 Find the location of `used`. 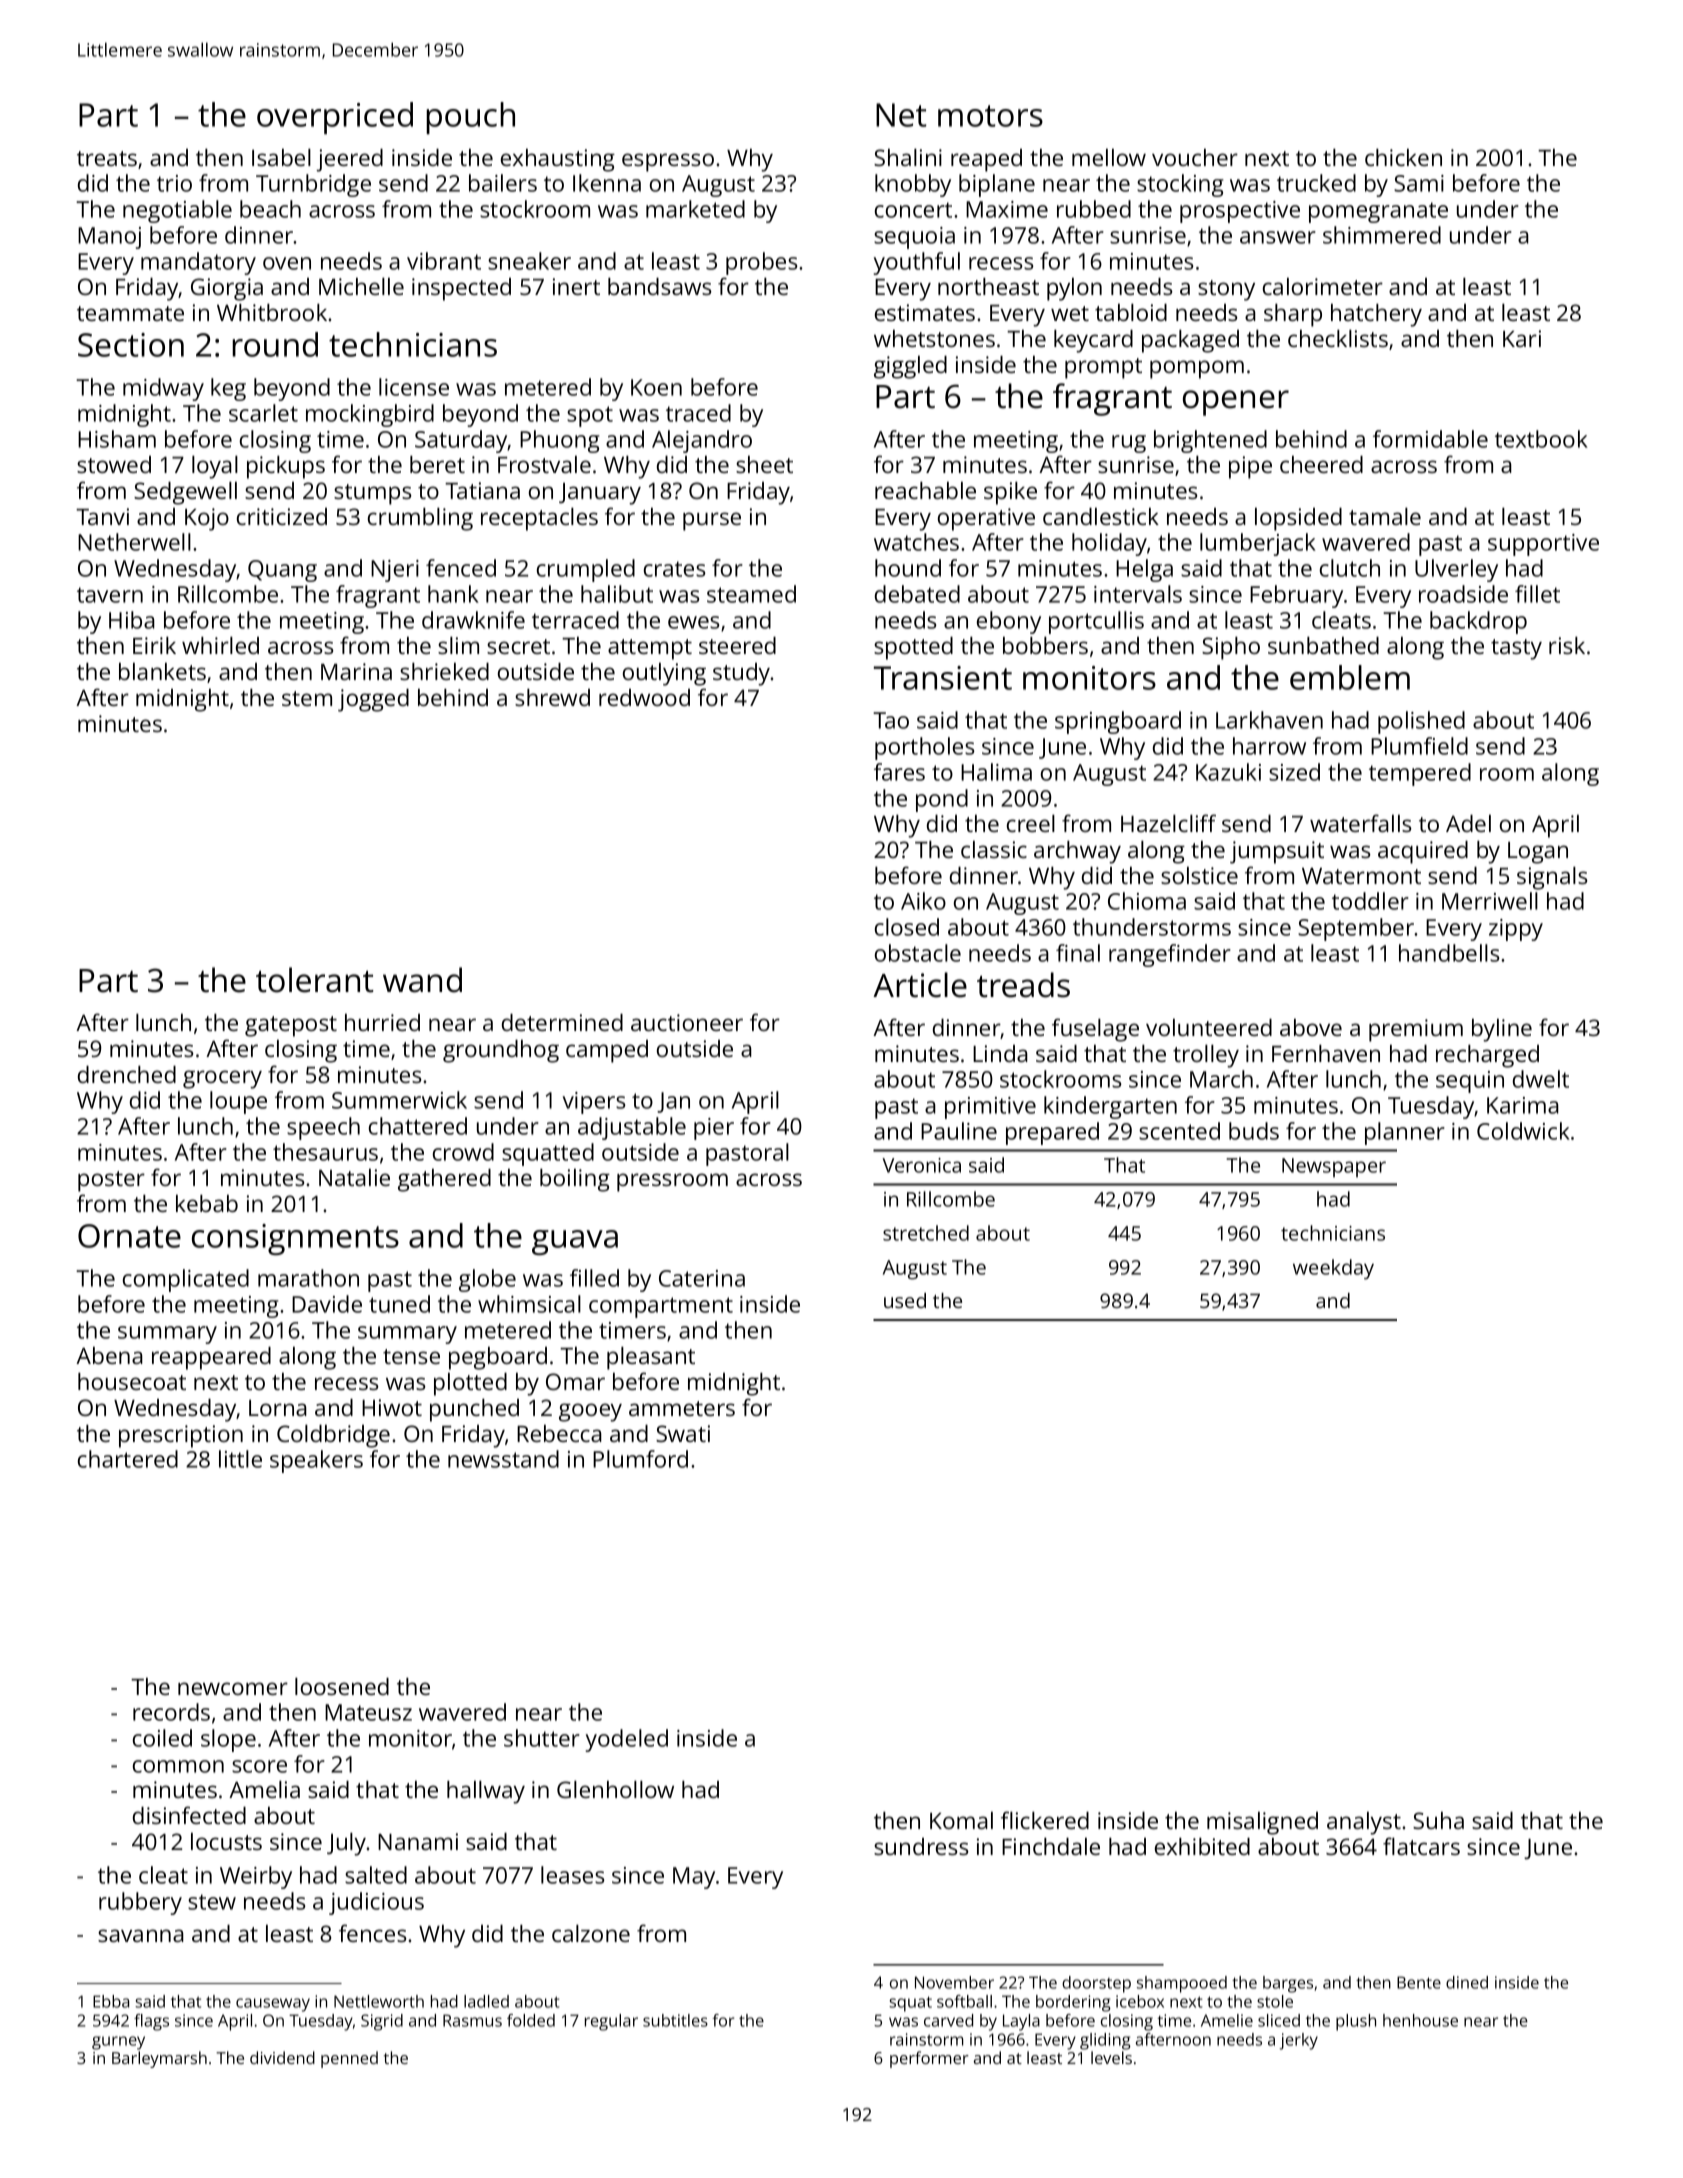

used is located at coordinates (905, 1300).
